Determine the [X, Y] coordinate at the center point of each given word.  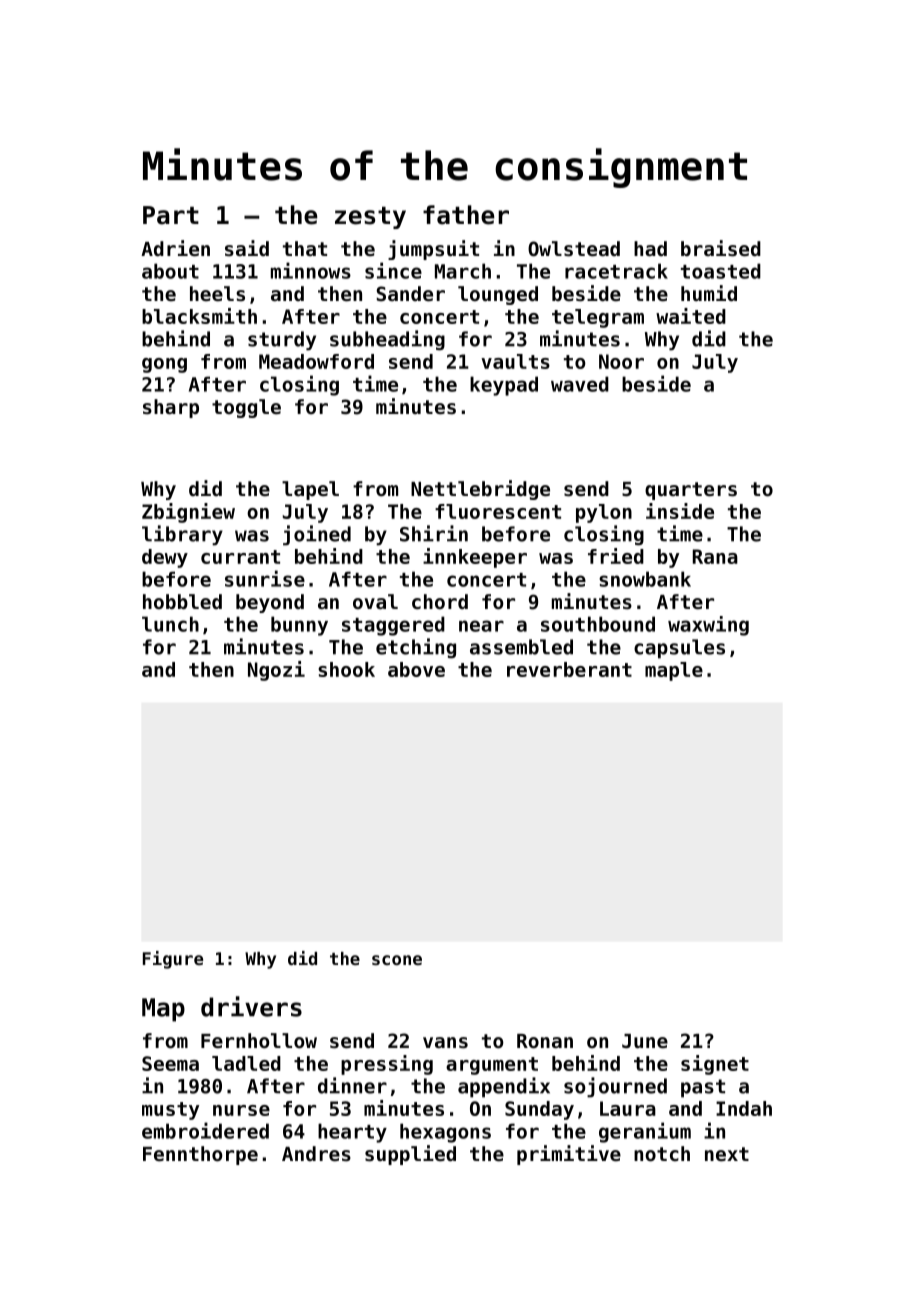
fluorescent [498, 511]
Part [171, 215]
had [650, 249]
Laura [628, 1108]
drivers [251, 1006]
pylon [604, 513]
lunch [170, 624]
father [466, 215]
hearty [352, 1133]
